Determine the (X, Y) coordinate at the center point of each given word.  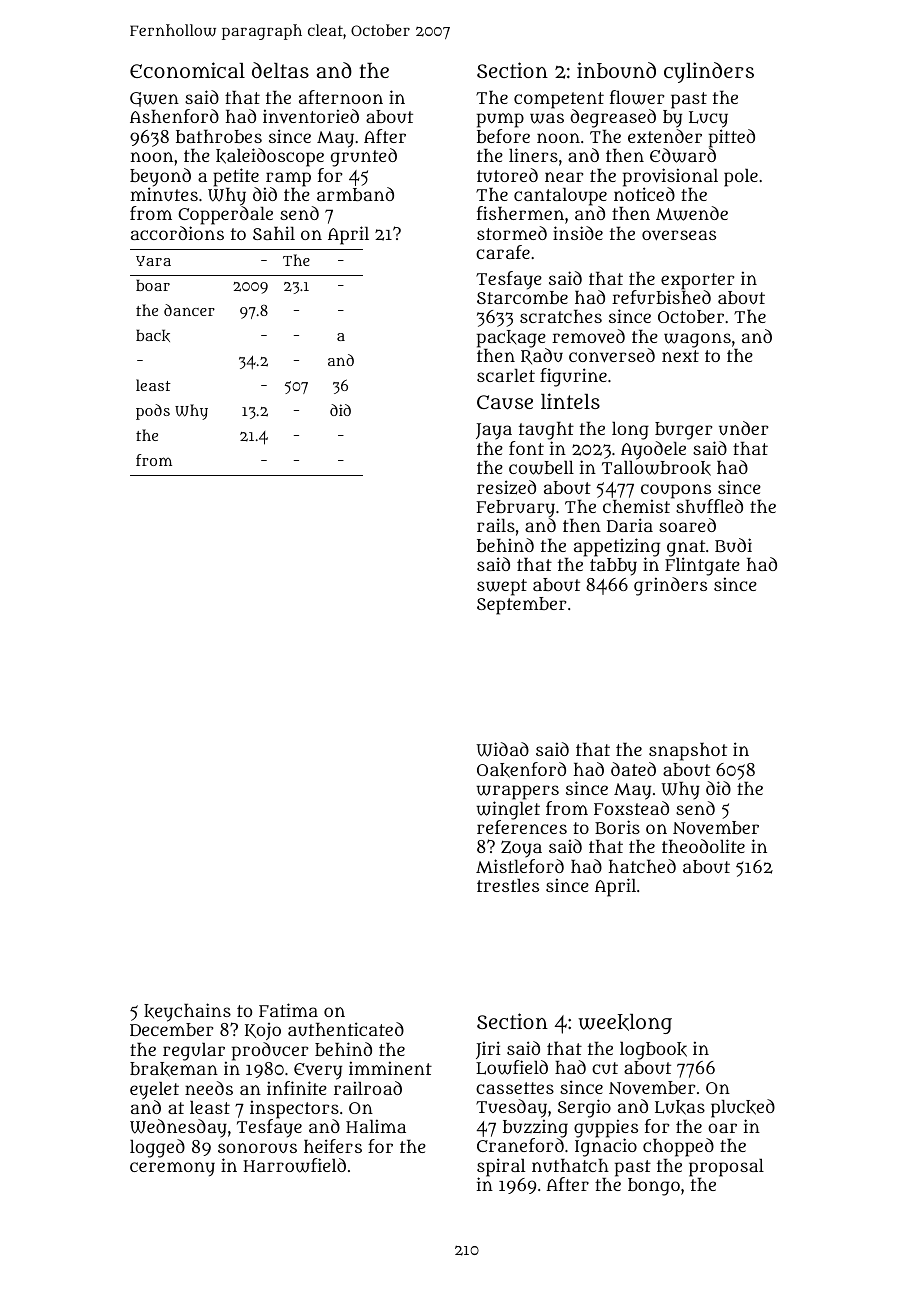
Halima (376, 1126)
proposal (726, 1168)
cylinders (709, 72)
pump (500, 120)
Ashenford (174, 116)
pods (153, 412)
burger (684, 431)
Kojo (263, 1031)
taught (546, 431)
